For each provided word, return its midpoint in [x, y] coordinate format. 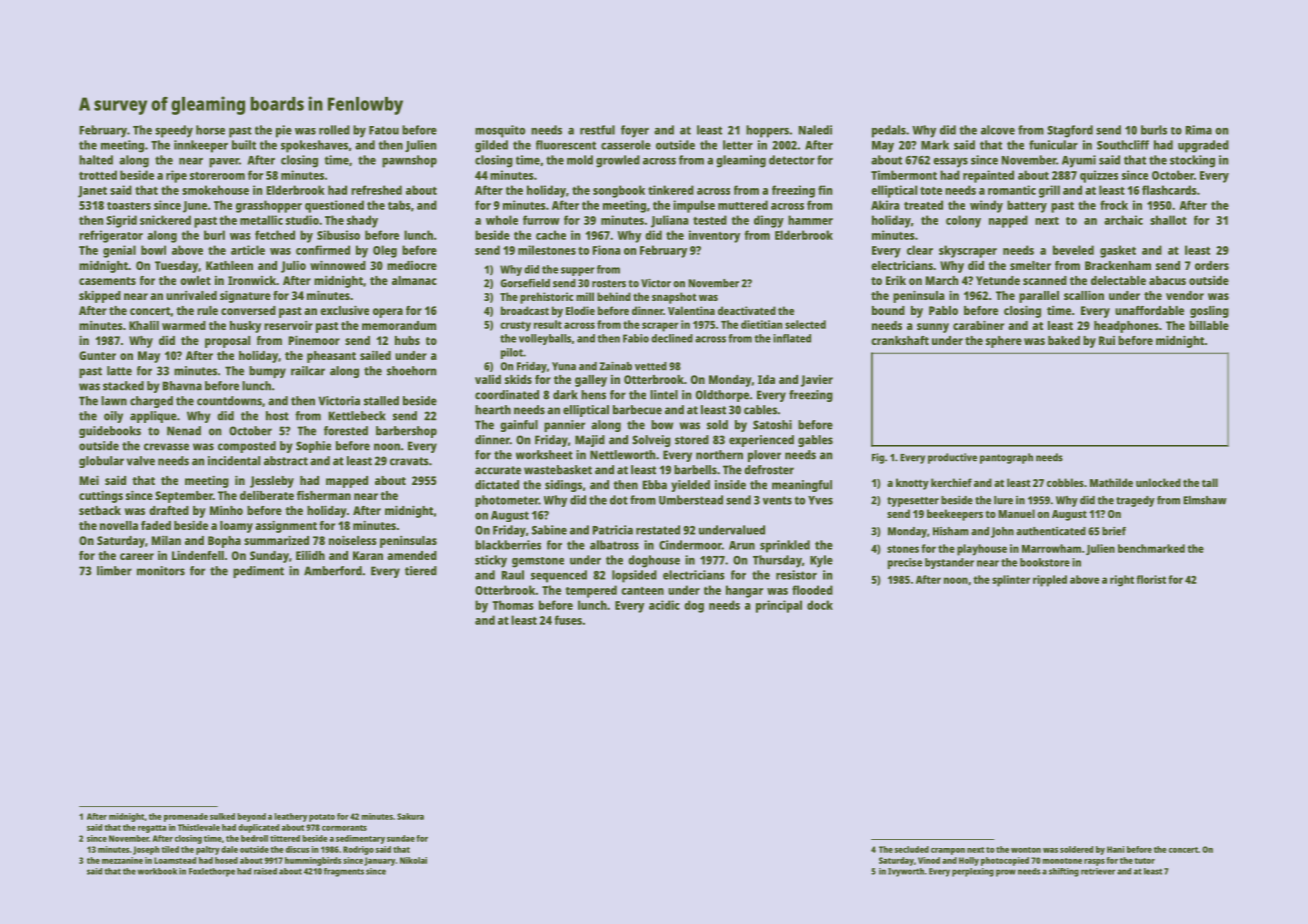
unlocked [1158, 482]
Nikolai [413, 860]
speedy [174, 131]
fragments [344, 872]
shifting [1064, 872]
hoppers [767, 131]
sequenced [559, 576]
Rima [1199, 130]
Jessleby [272, 482]
